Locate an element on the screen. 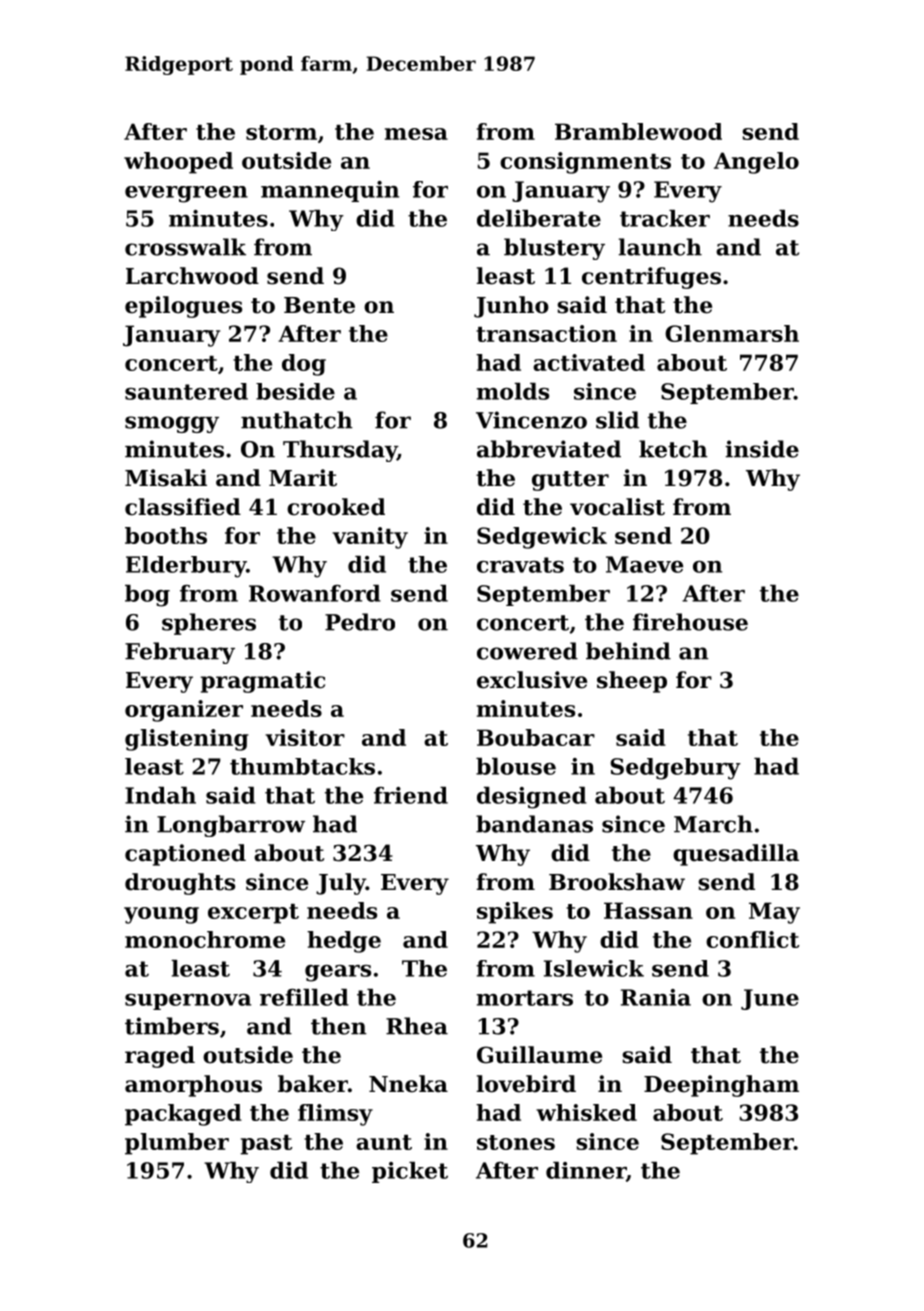  past is located at coordinates (266, 1145).
